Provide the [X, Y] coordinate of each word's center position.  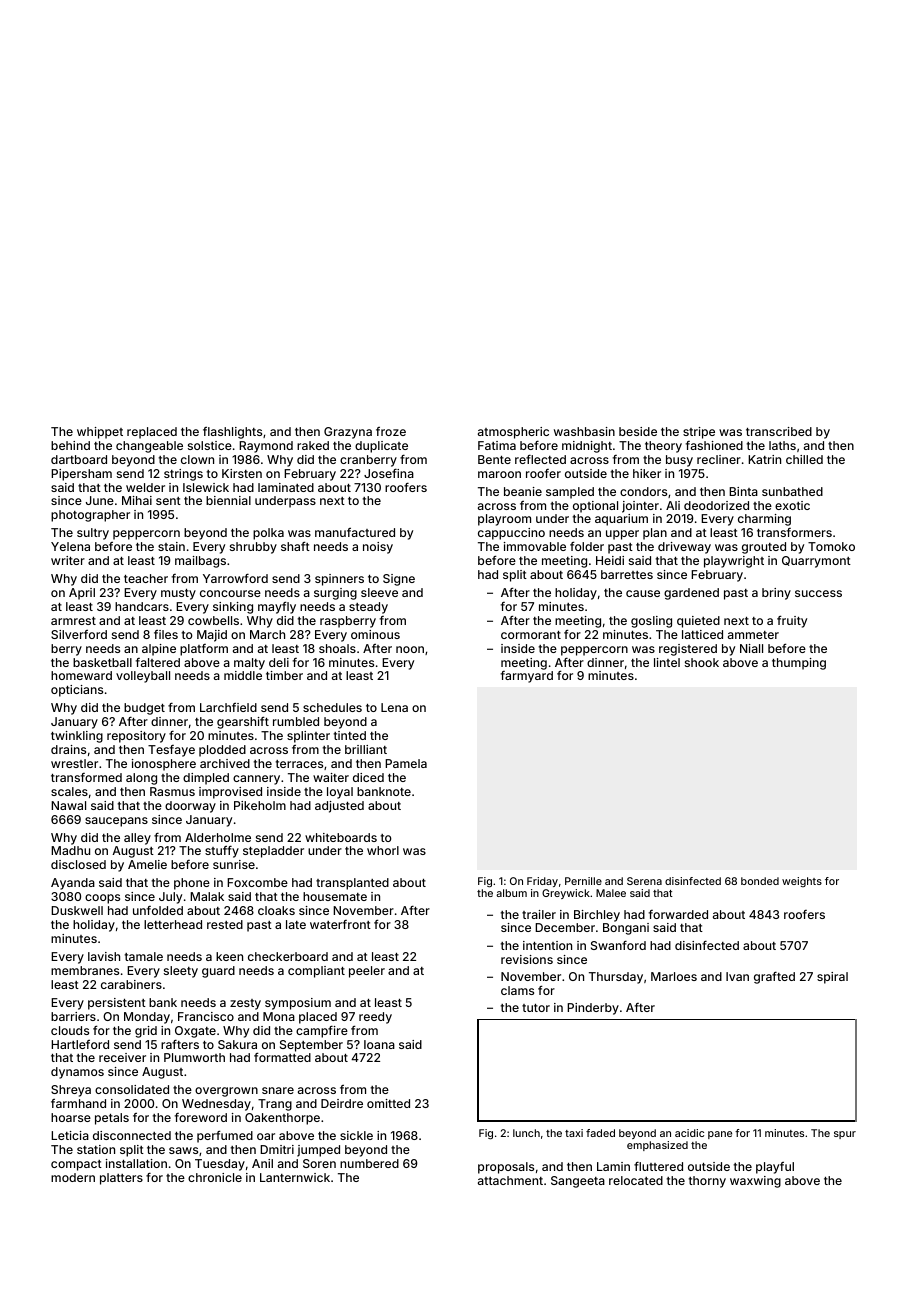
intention [547, 945]
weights [802, 882]
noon [410, 649]
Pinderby [593, 1009]
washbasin [584, 431]
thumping [799, 664]
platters [121, 1179]
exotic [792, 505]
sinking [233, 608]
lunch [526, 1133]
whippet [100, 433]
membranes [85, 970]
